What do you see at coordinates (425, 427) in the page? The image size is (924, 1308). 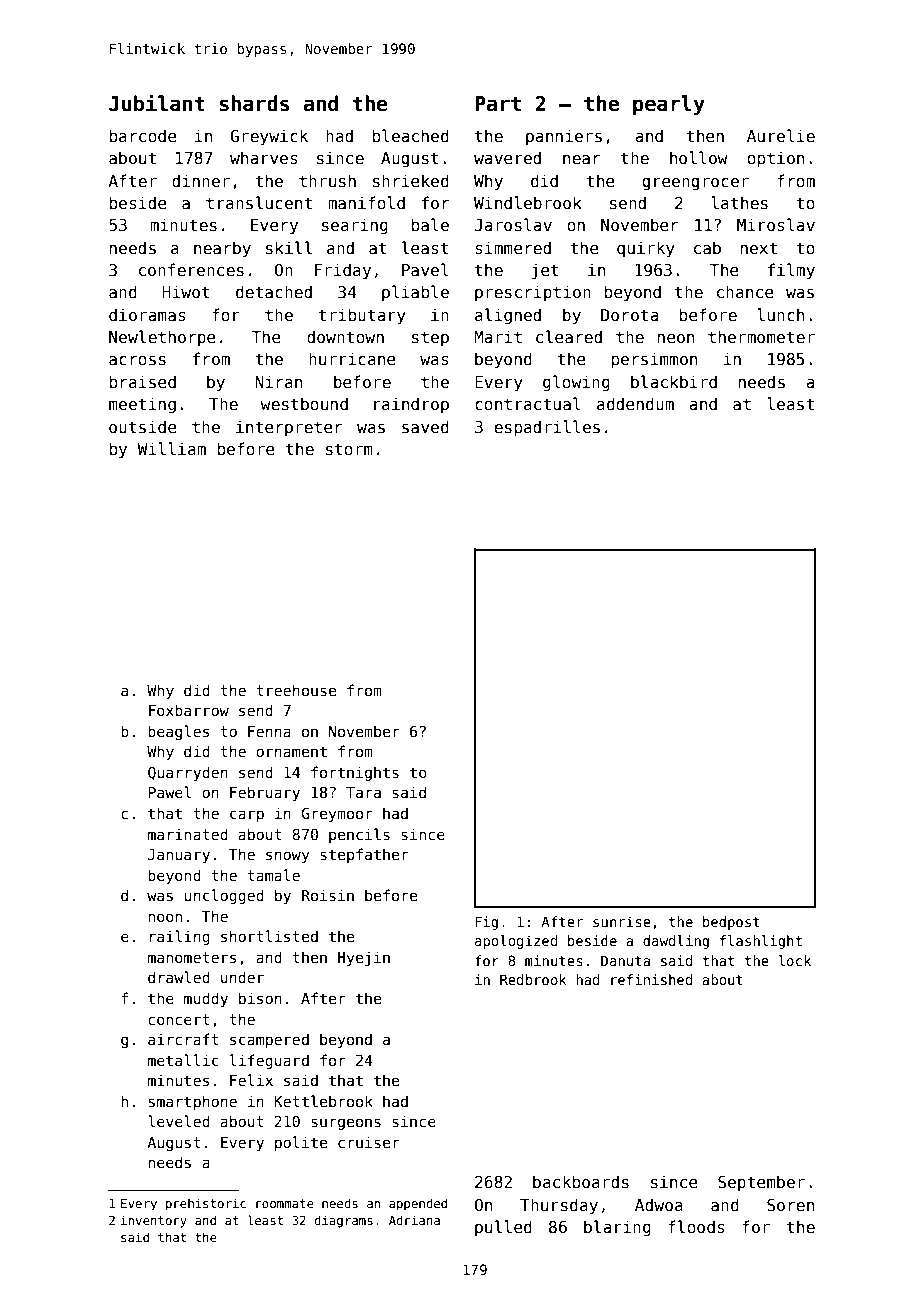 I see `saved` at bounding box center [425, 427].
